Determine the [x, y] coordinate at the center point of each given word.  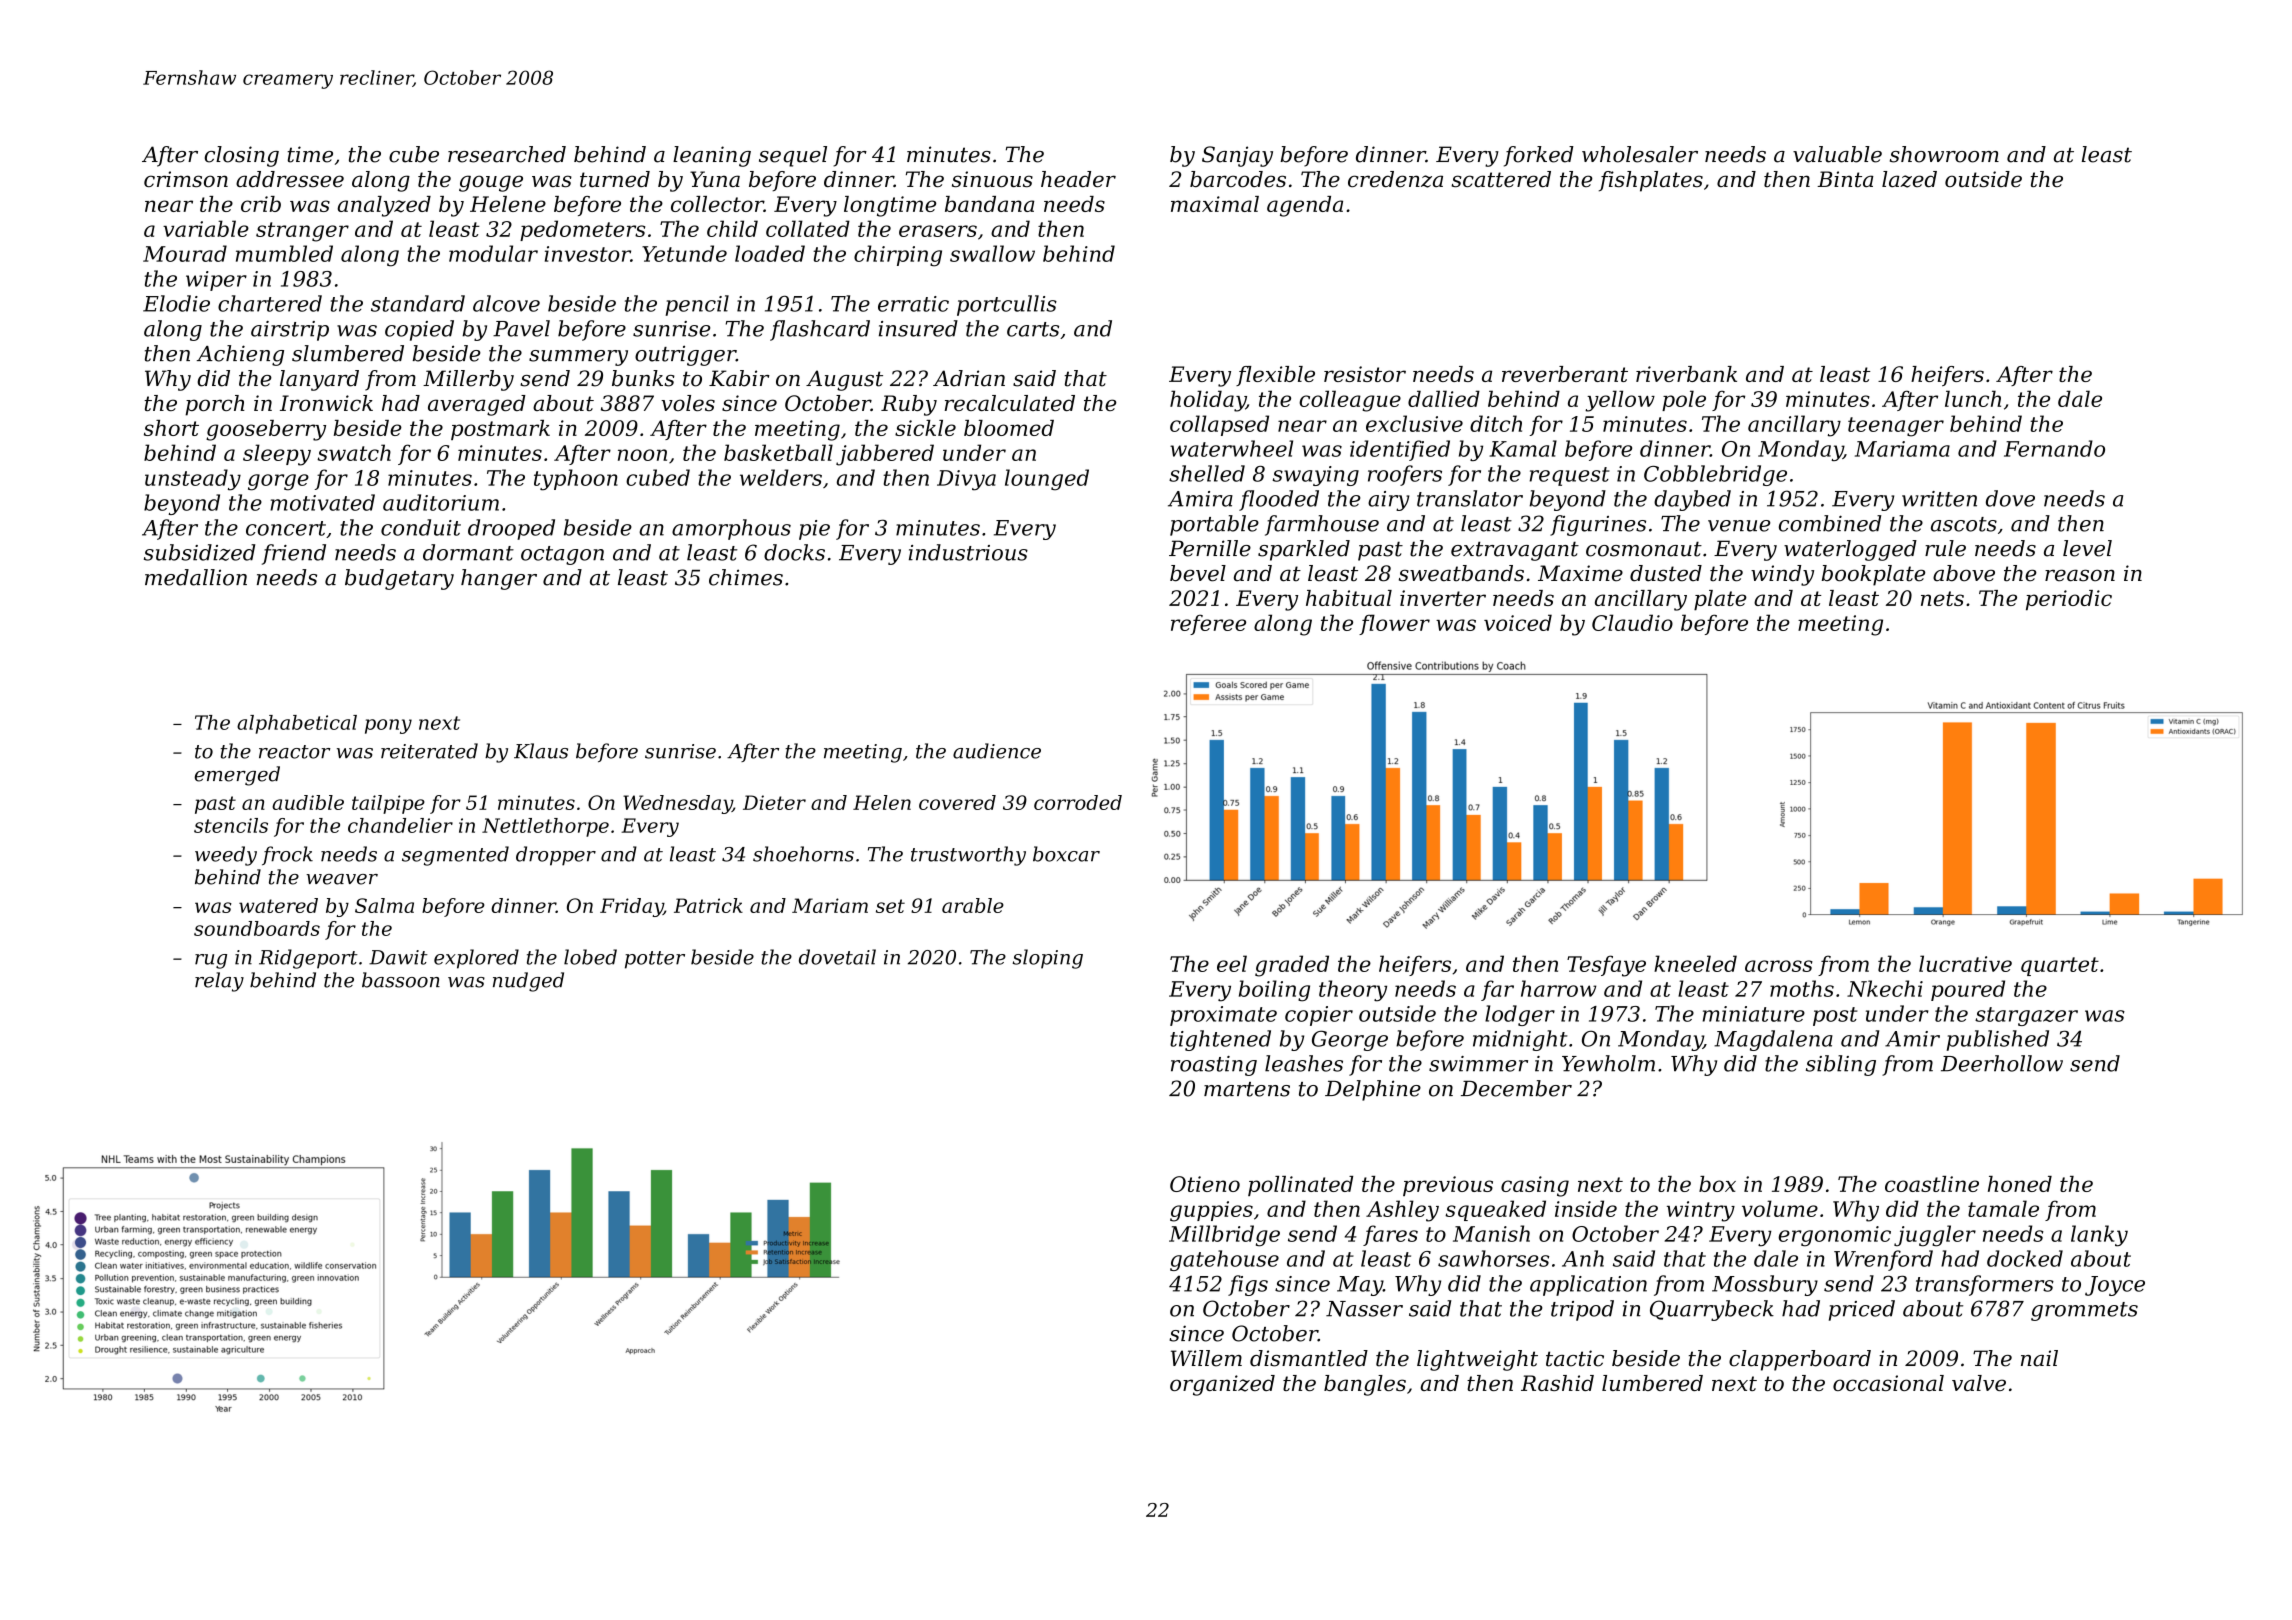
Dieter [774, 802]
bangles [1365, 1385]
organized [1222, 1385]
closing [242, 156]
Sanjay [1237, 156]
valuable [1837, 154]
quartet [2060, 966]
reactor [294, 752]
